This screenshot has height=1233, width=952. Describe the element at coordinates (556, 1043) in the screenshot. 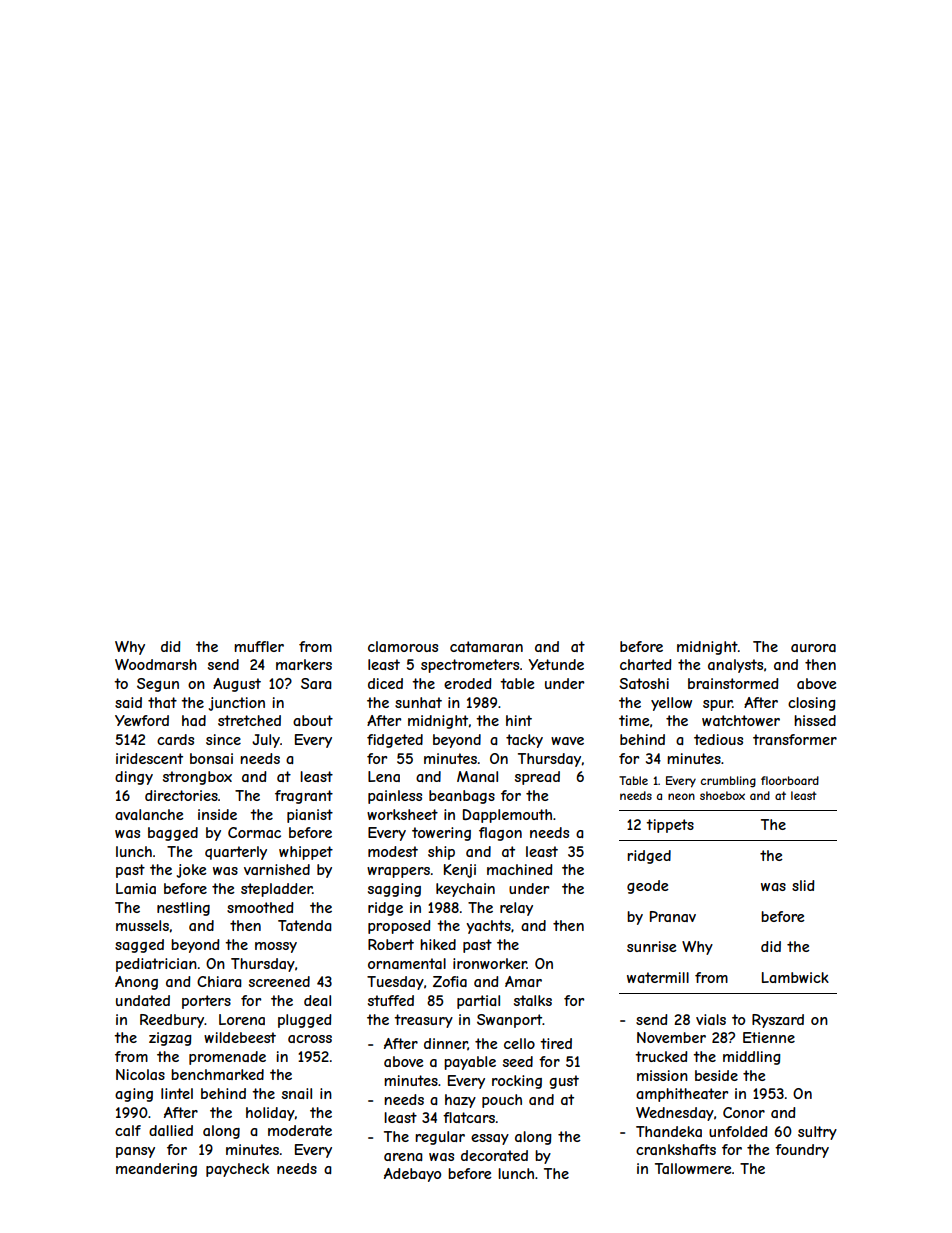

I see `tired` at that location.
